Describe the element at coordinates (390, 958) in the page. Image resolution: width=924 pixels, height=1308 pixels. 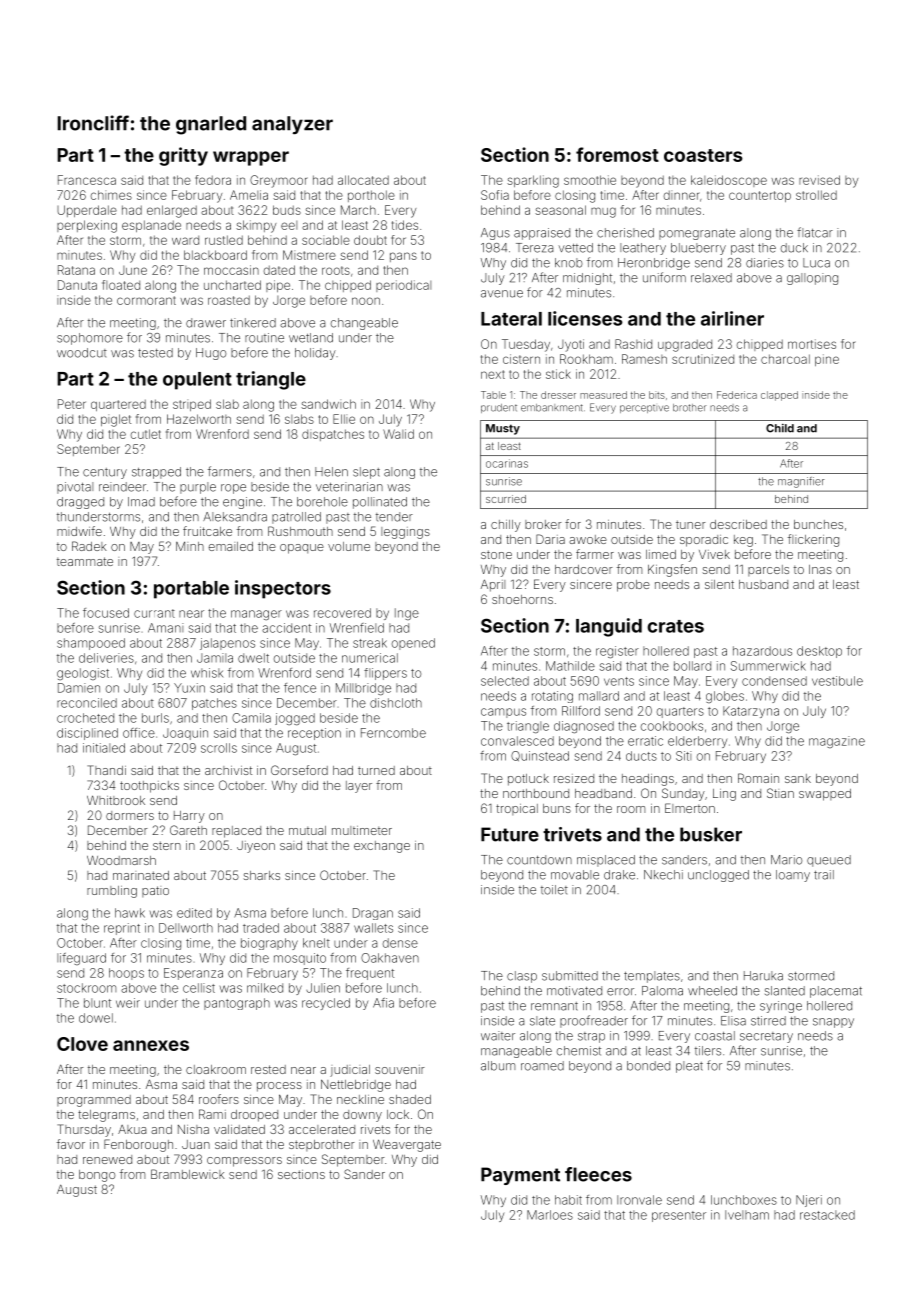
I see `Oakhaven` at that location.
